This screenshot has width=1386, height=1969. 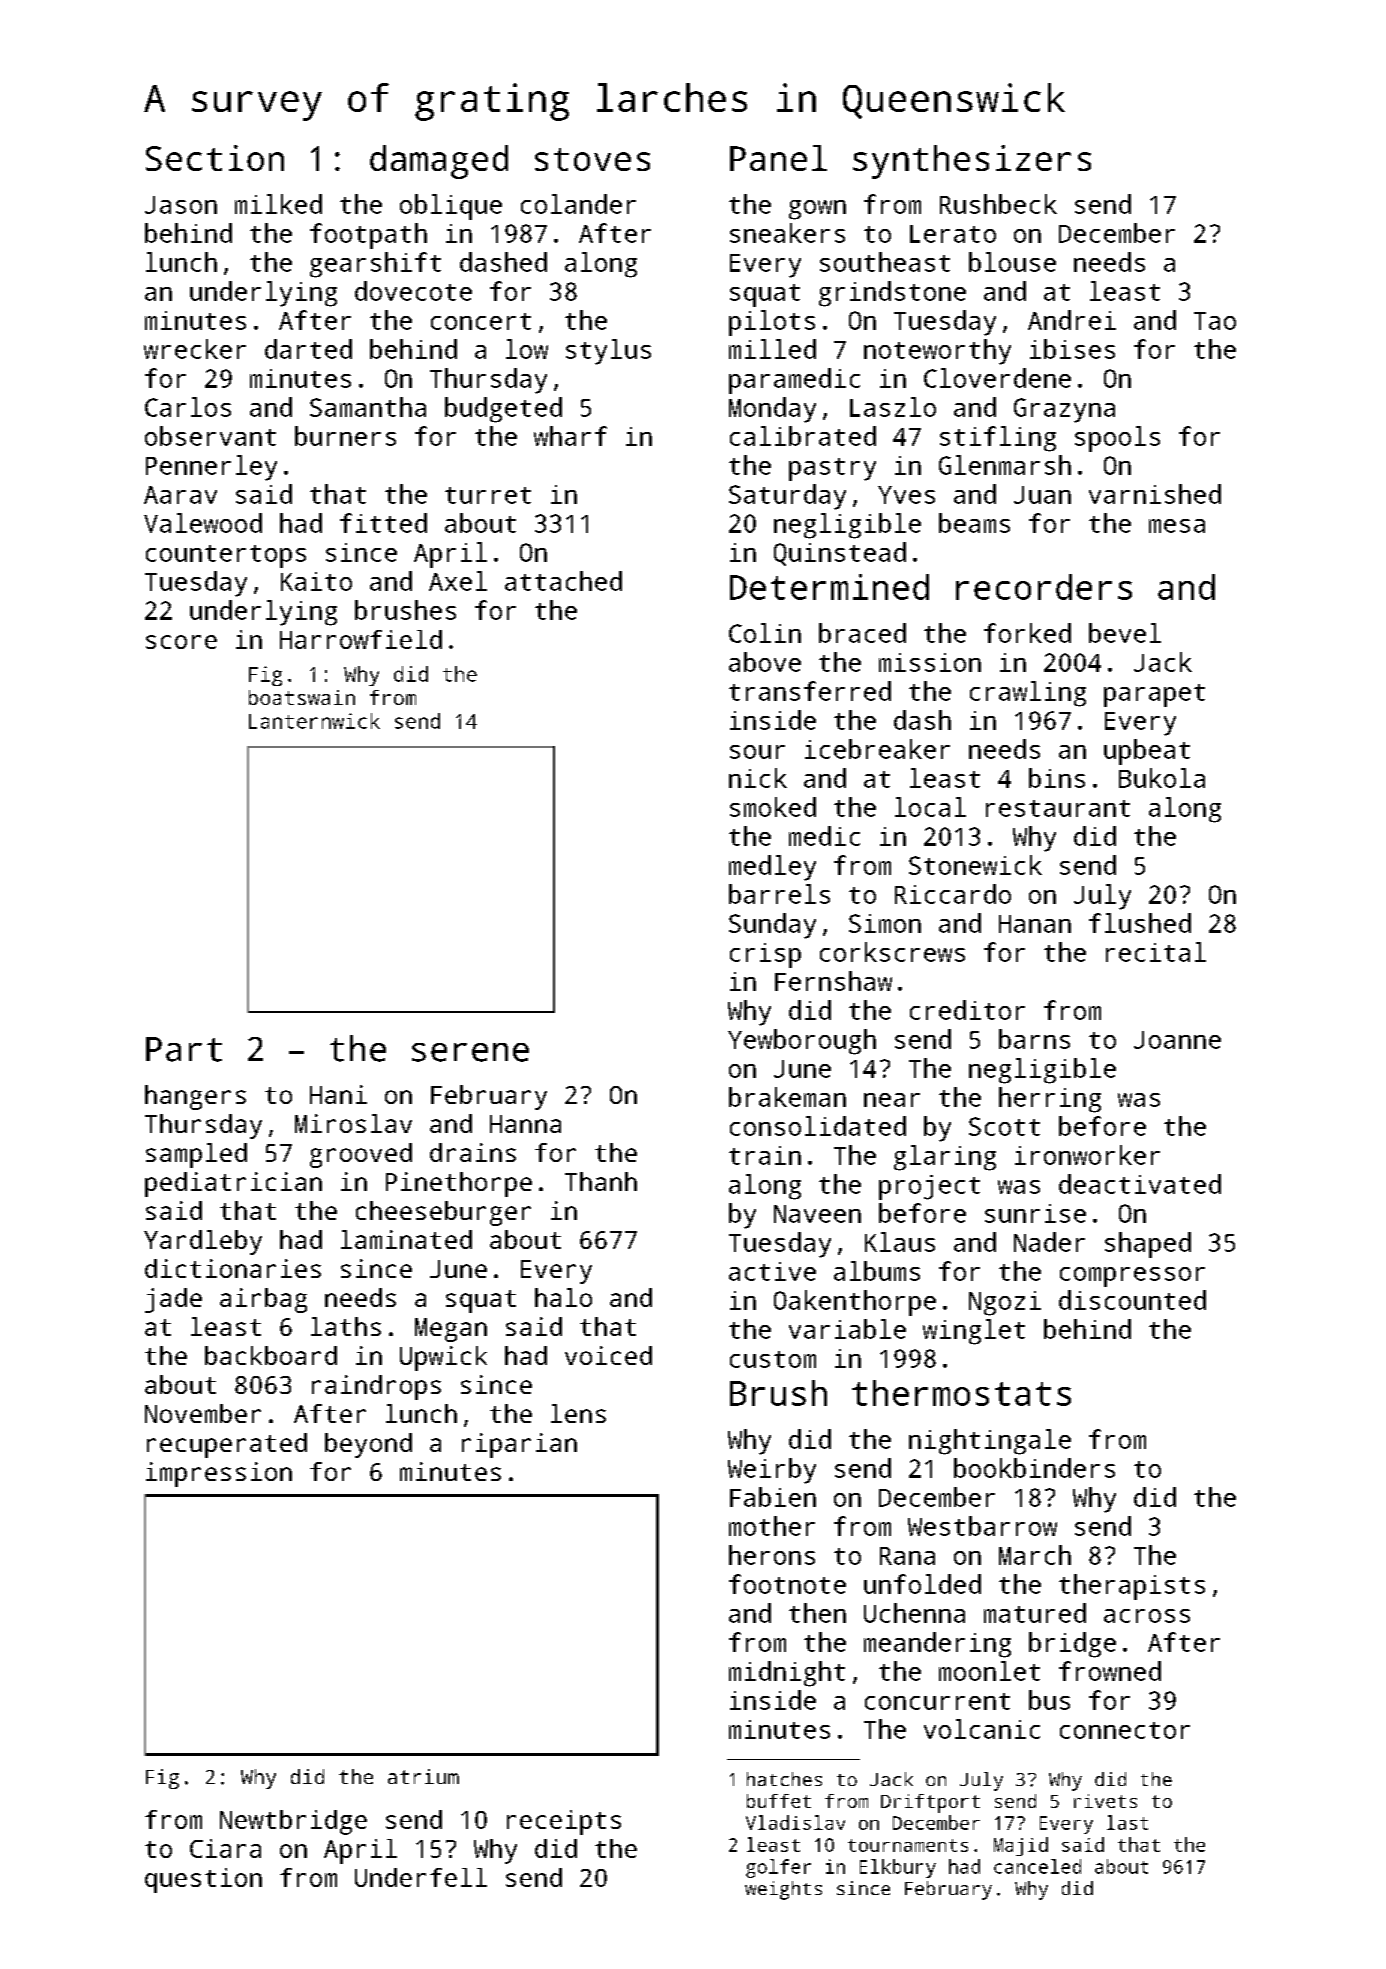 I want to click on medley, so click(x=772, y=868).
